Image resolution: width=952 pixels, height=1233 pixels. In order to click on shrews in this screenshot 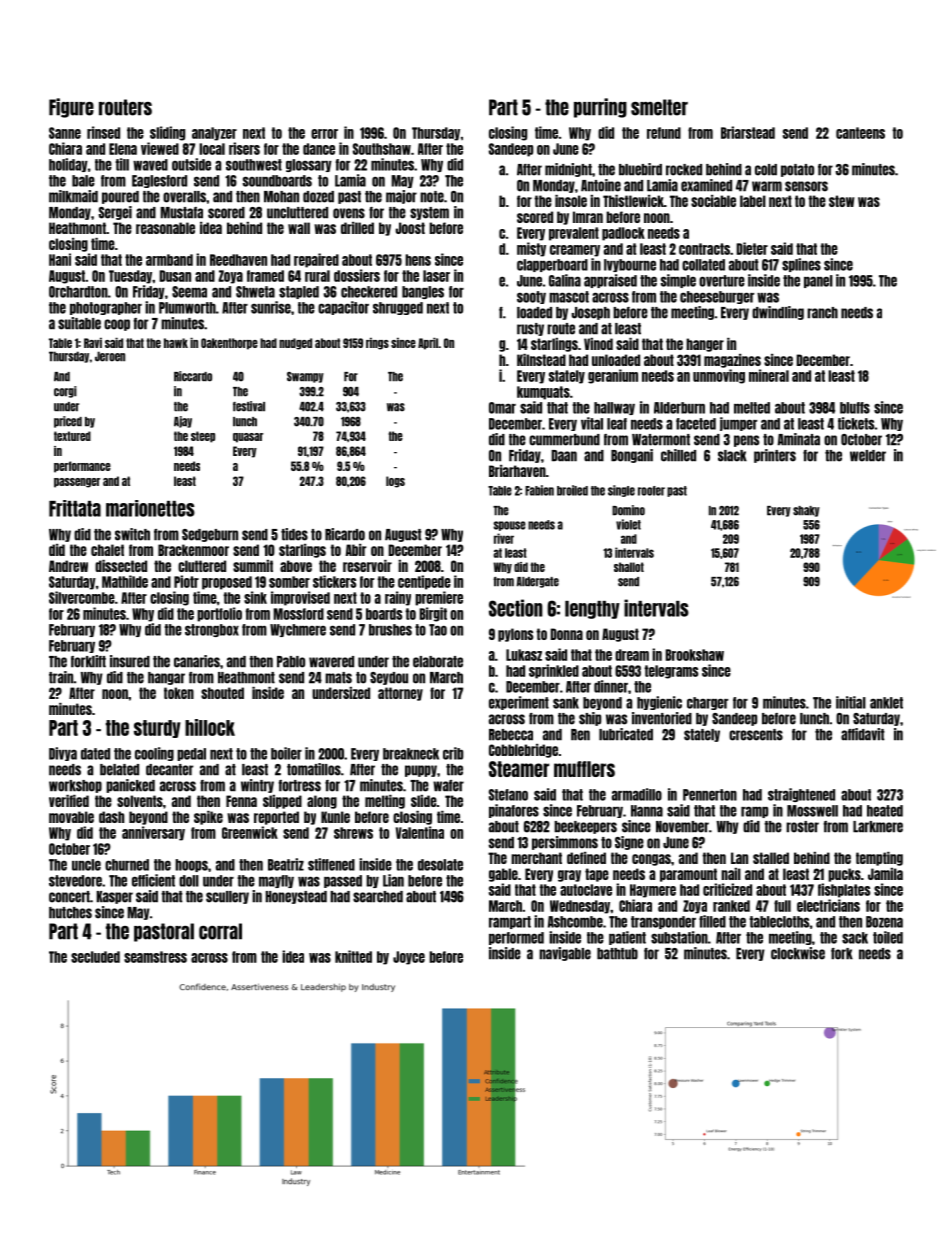, I will do `click(353, 833)`.
